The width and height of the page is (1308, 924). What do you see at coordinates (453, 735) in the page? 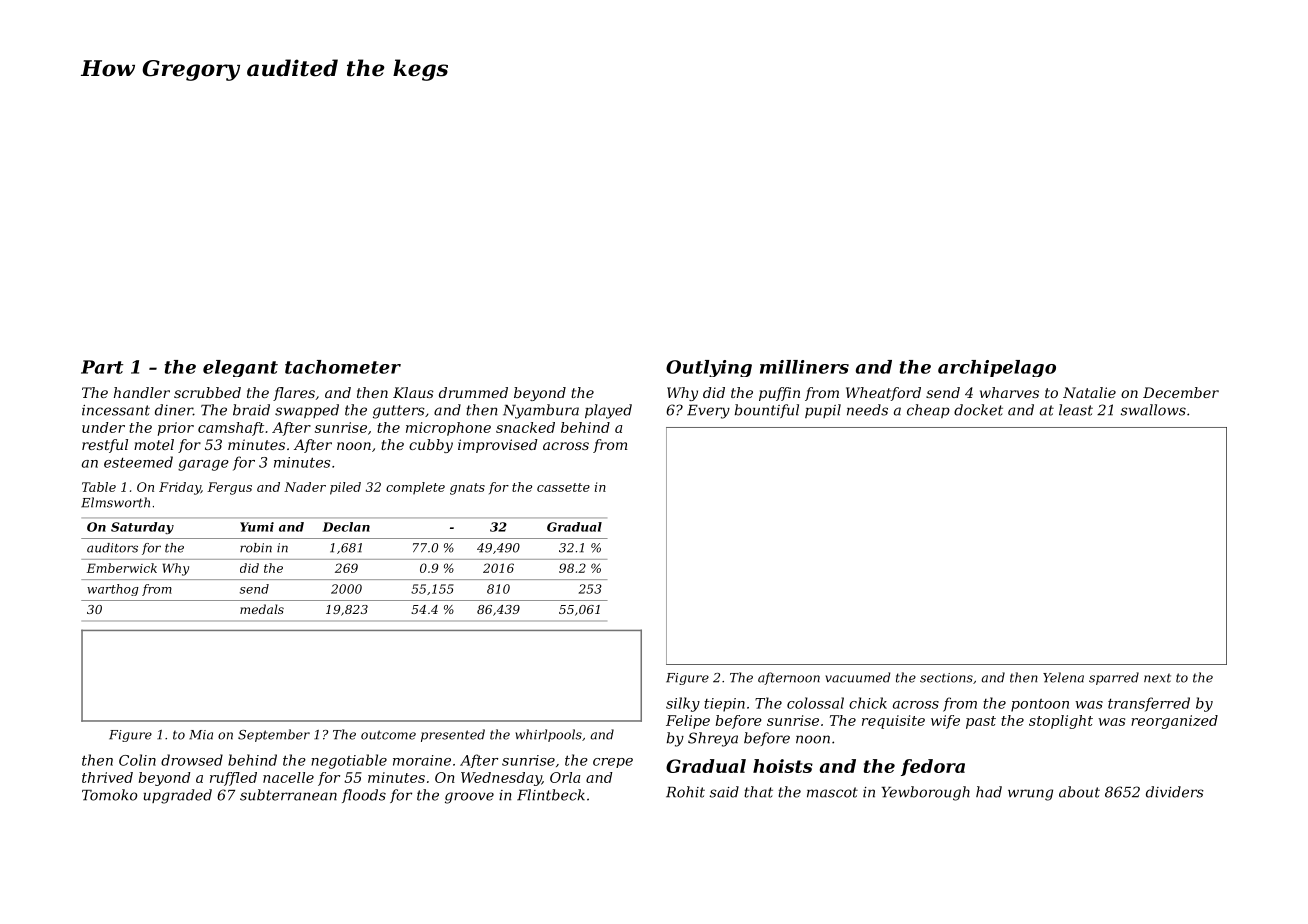
I see `presented` at bounding box center [453, 735].
